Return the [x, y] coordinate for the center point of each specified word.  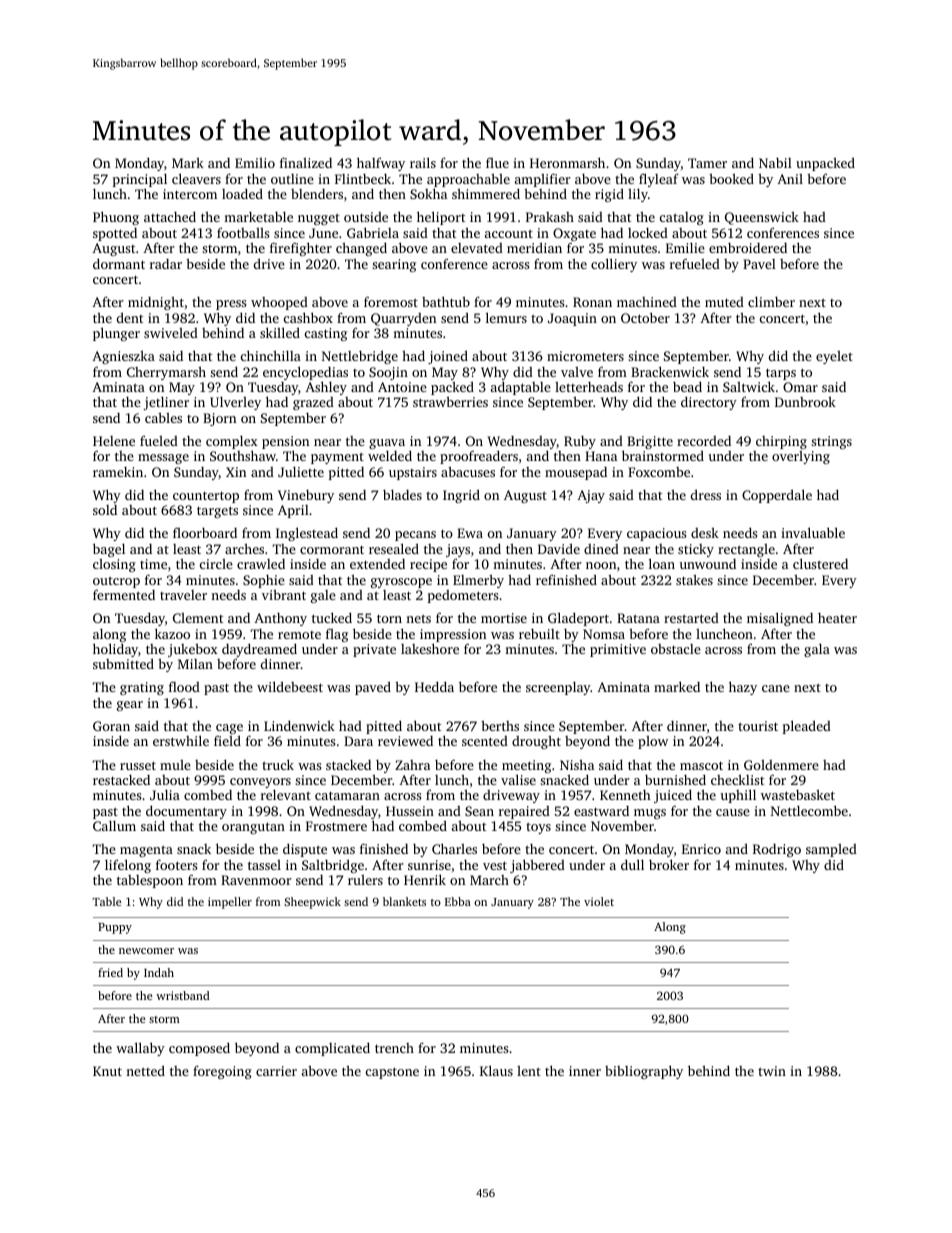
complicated [332, 1049]
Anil [790, 179]
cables [163, 417]
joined [448, 357]
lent [529, 1071]
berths [500, 725]
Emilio [255, 163]
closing [114, 565]
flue [497, 162]
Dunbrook [805, 401]
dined [601, 549]
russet [138, 765]
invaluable [813, 532]
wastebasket [798, 794]
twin [772, 1071]
